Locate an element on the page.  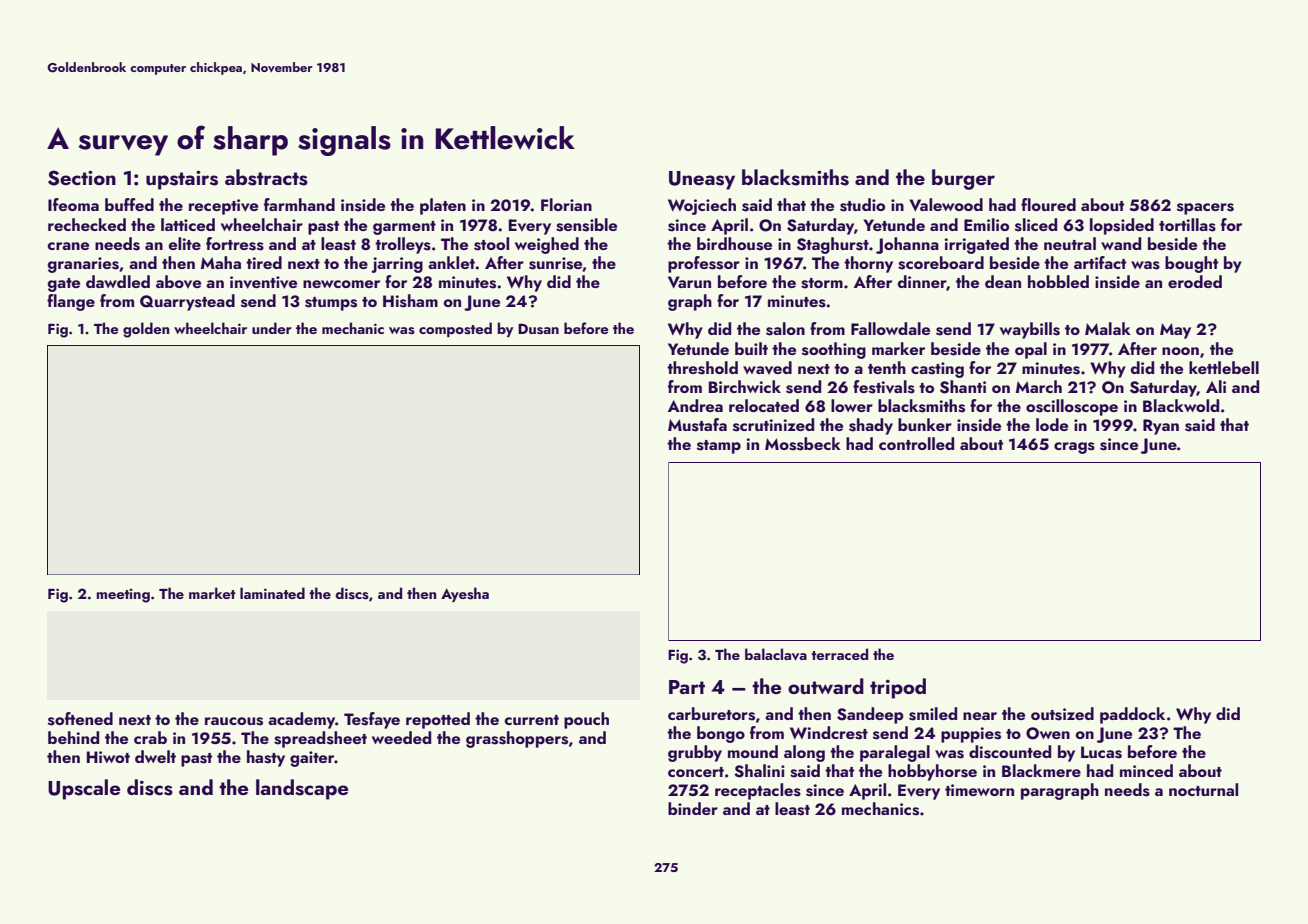
Uneasy is located at coordinates (702, 180).
